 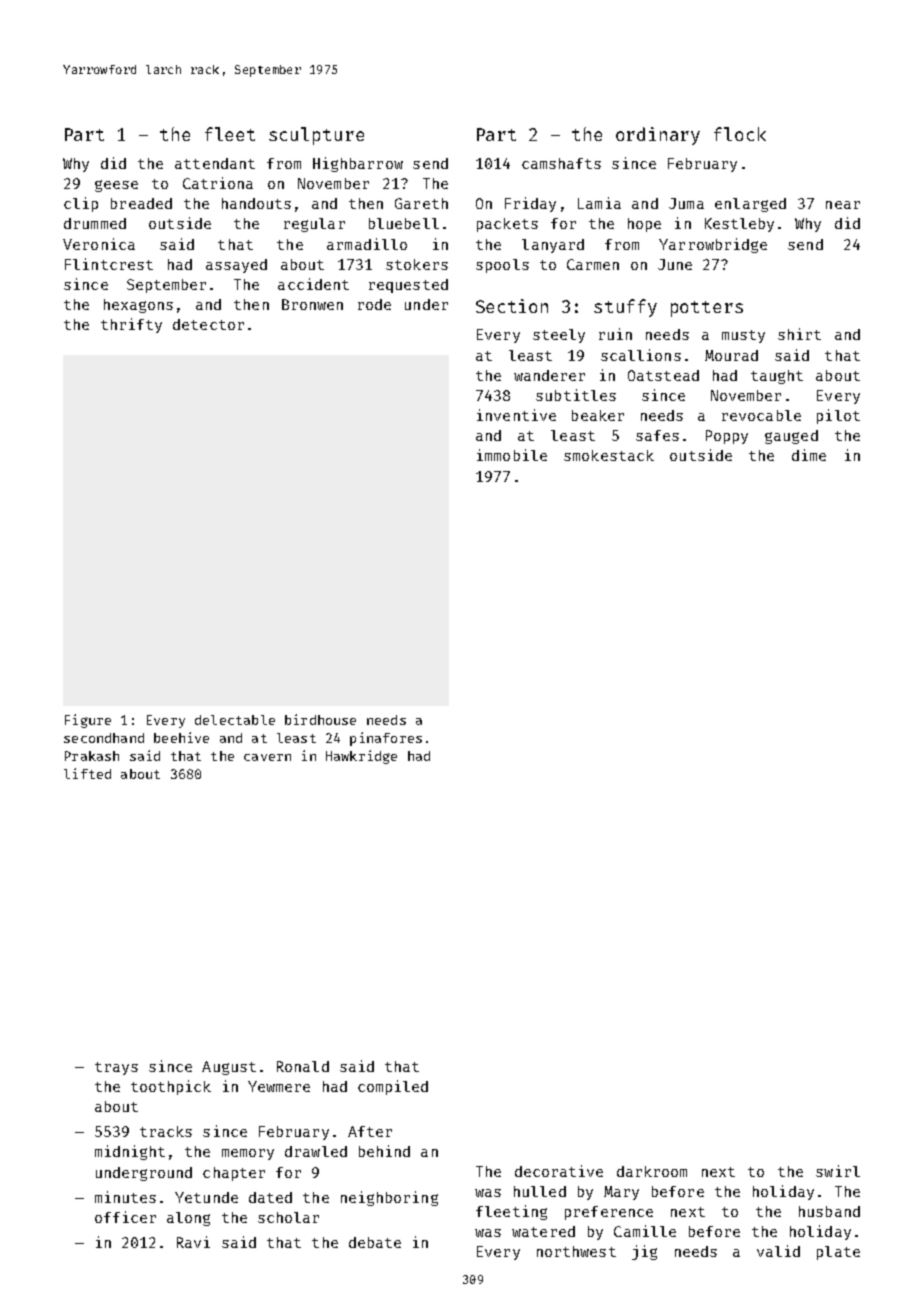 I want to click on Ronald, so click(x=303, y=1066).
